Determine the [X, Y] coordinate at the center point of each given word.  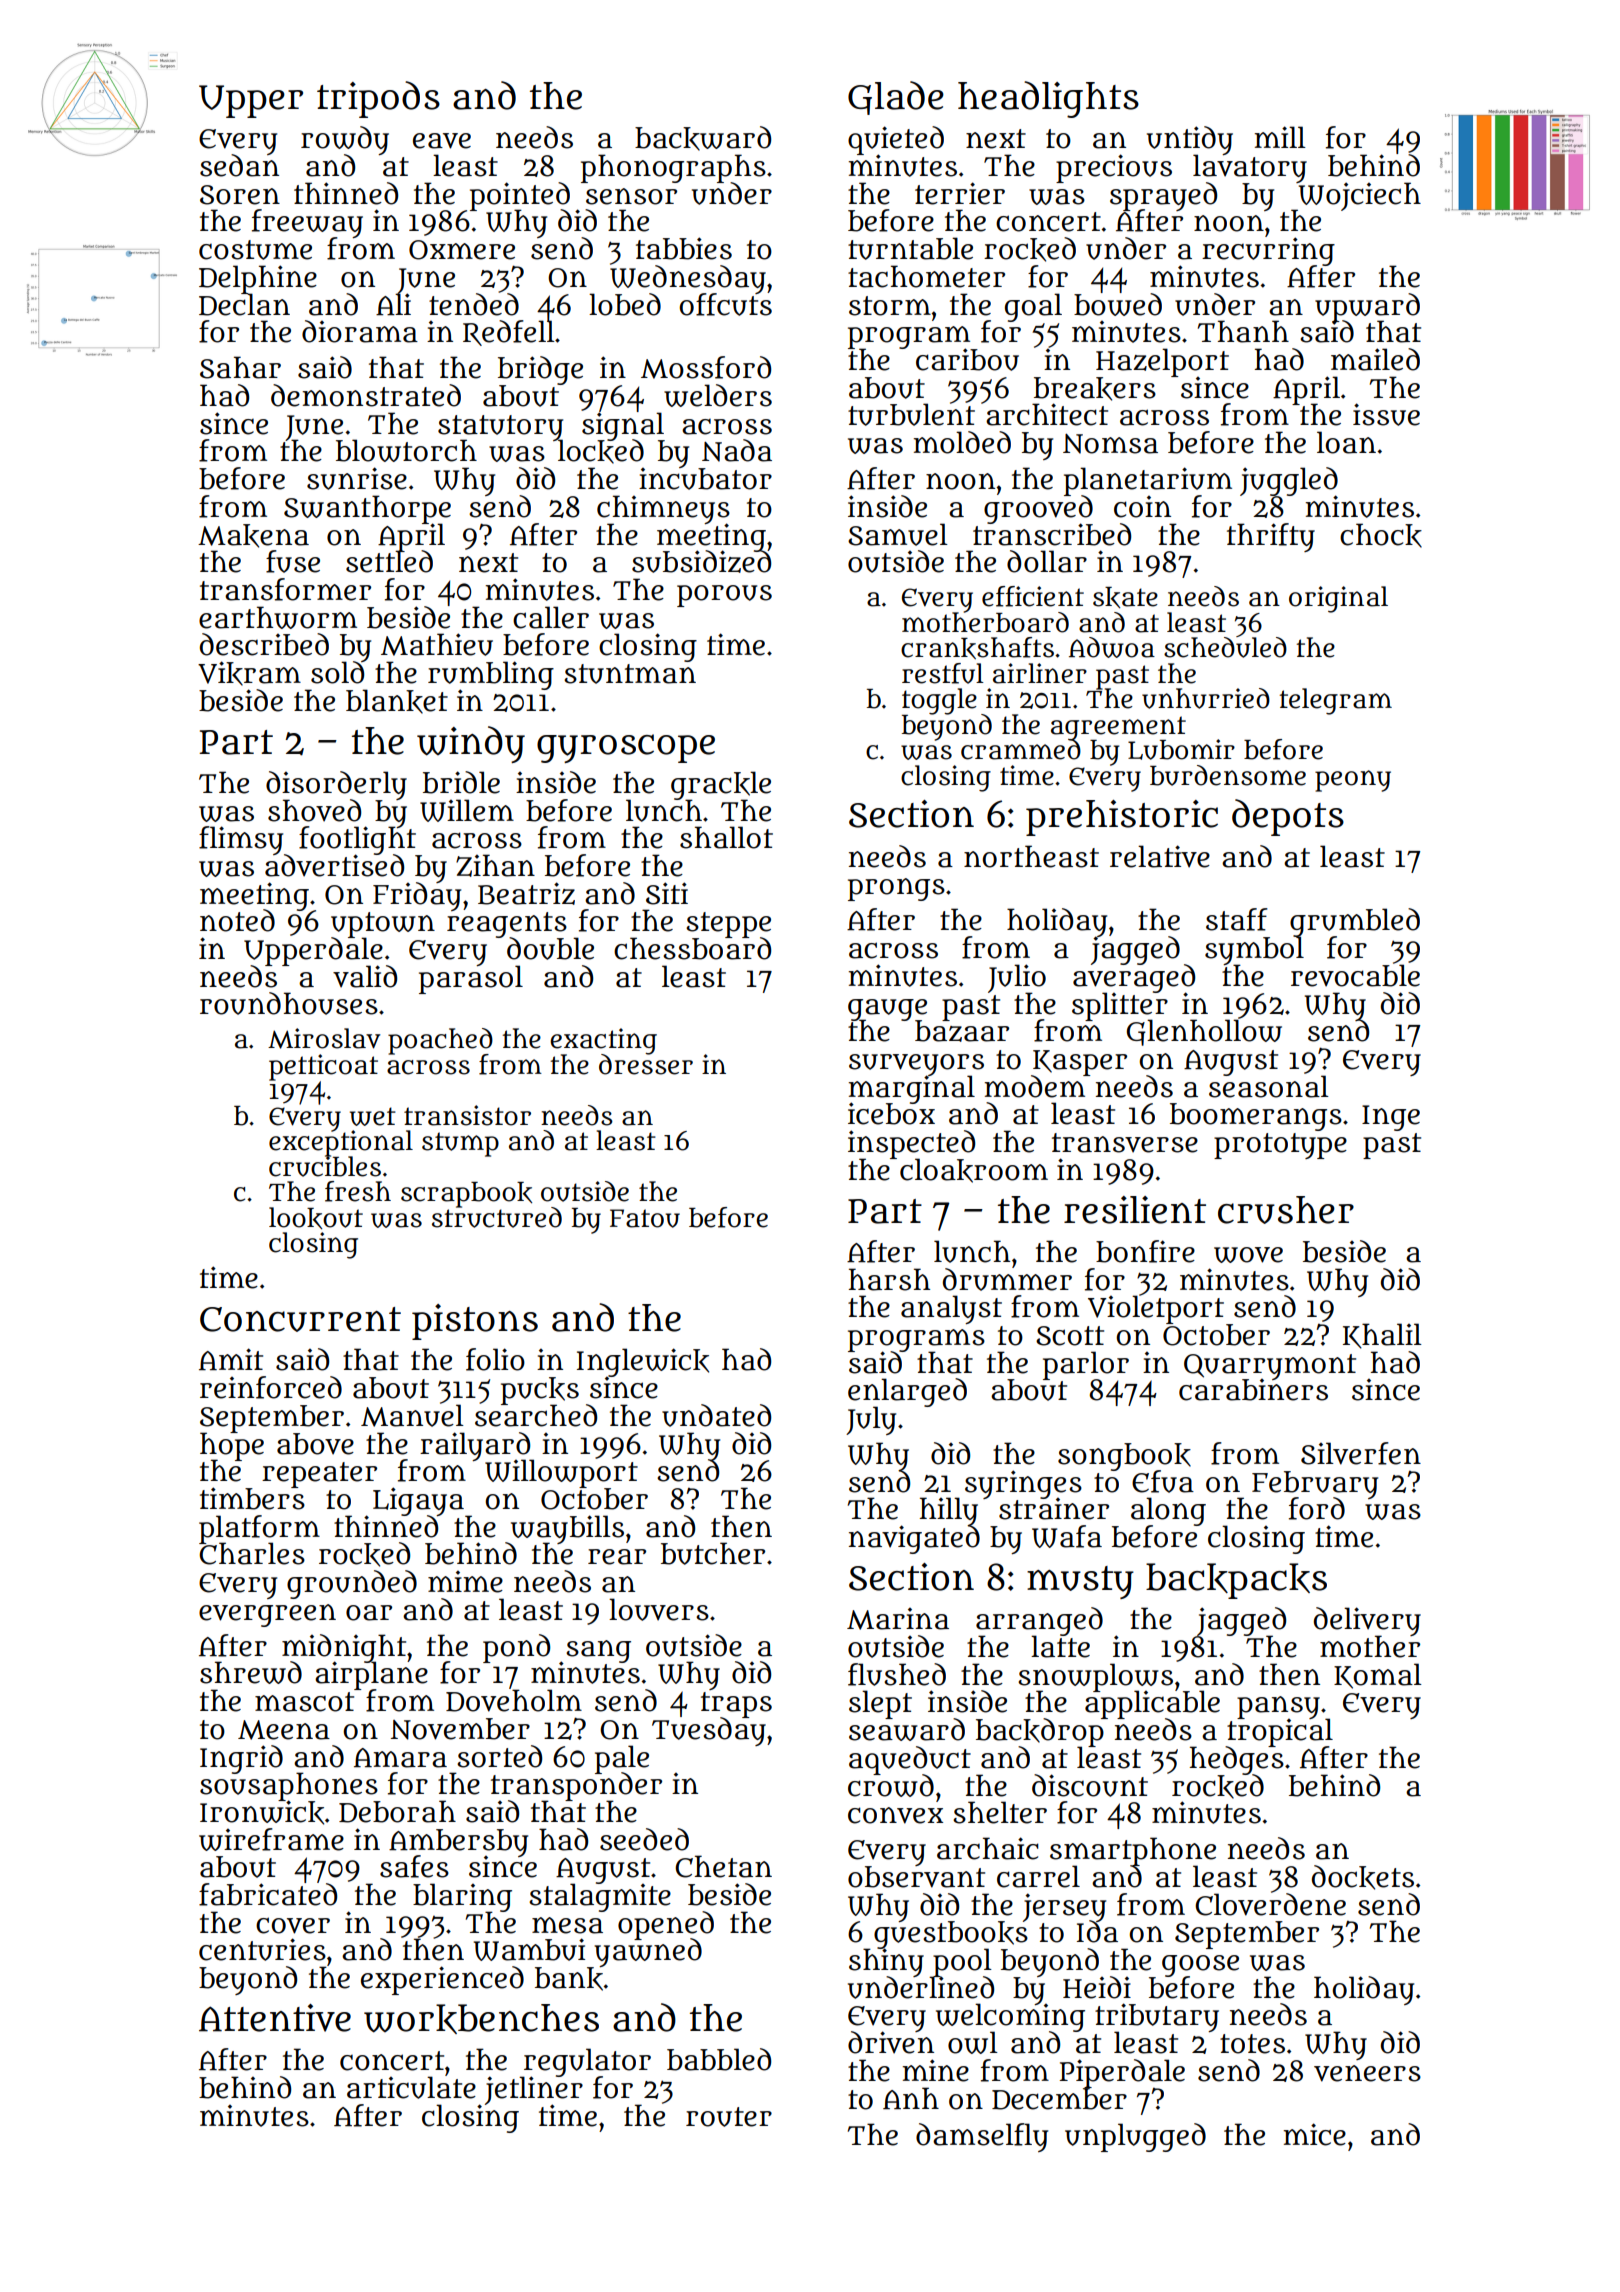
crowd [891, 1785]
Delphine [258, 279]
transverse [1125, 1143]
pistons [475, 1322]
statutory [500, 428]
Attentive [275, 2018]
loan [1346, 442]
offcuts [725, 304]
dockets [1363, 1877]
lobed [625, 304]
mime [465, 1582]
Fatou [645, 1218]
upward [1367, 307]
